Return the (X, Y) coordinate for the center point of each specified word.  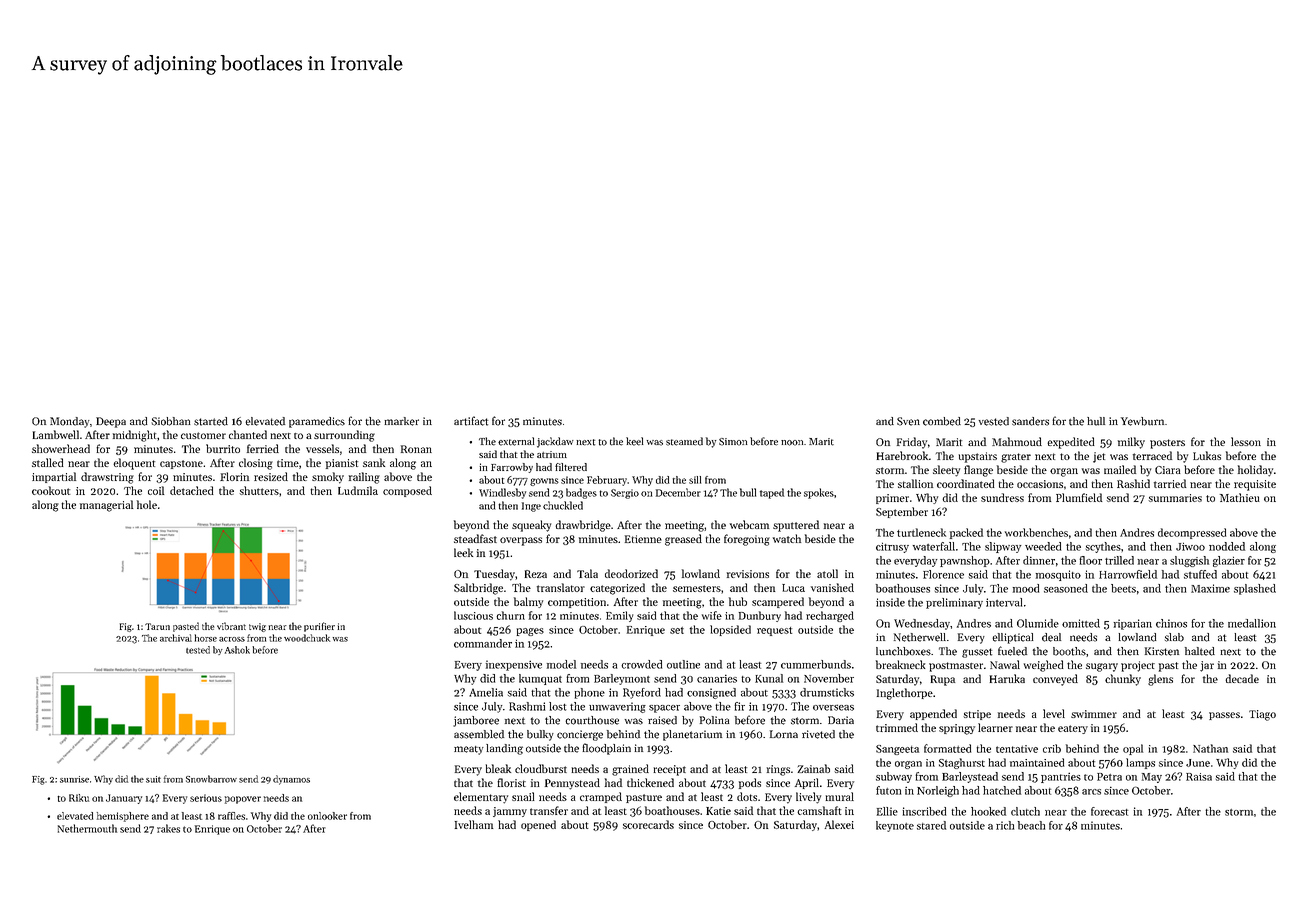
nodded (1227, 546)
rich (1005, 825)
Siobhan (171, 421)
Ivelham (474, 824)
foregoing (747, 540)
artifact (471, 421)
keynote (895, 826)
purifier (319, 627)
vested (994, 421)
